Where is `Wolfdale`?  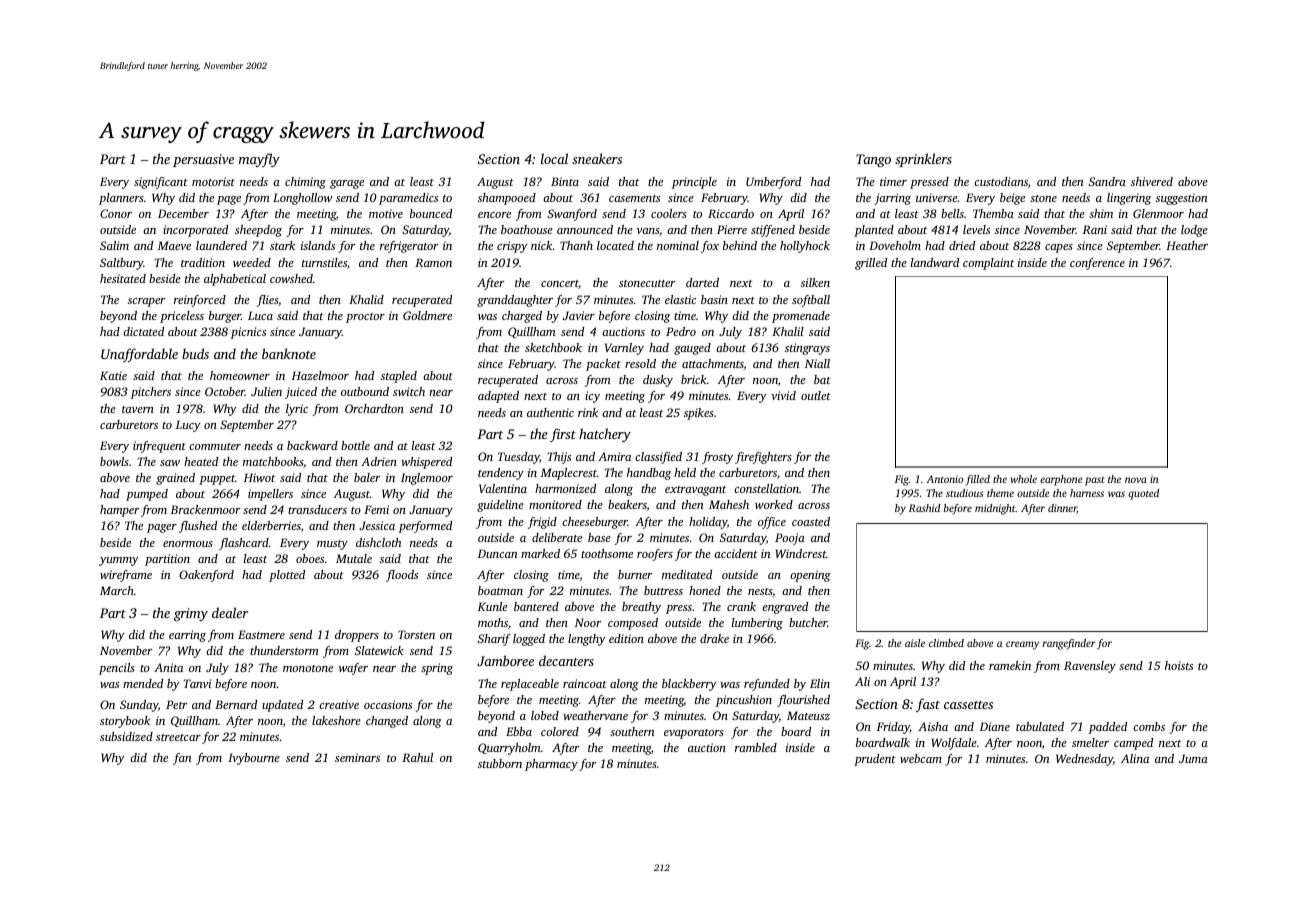
Wolfdale is located at coordinates (954, 744).
